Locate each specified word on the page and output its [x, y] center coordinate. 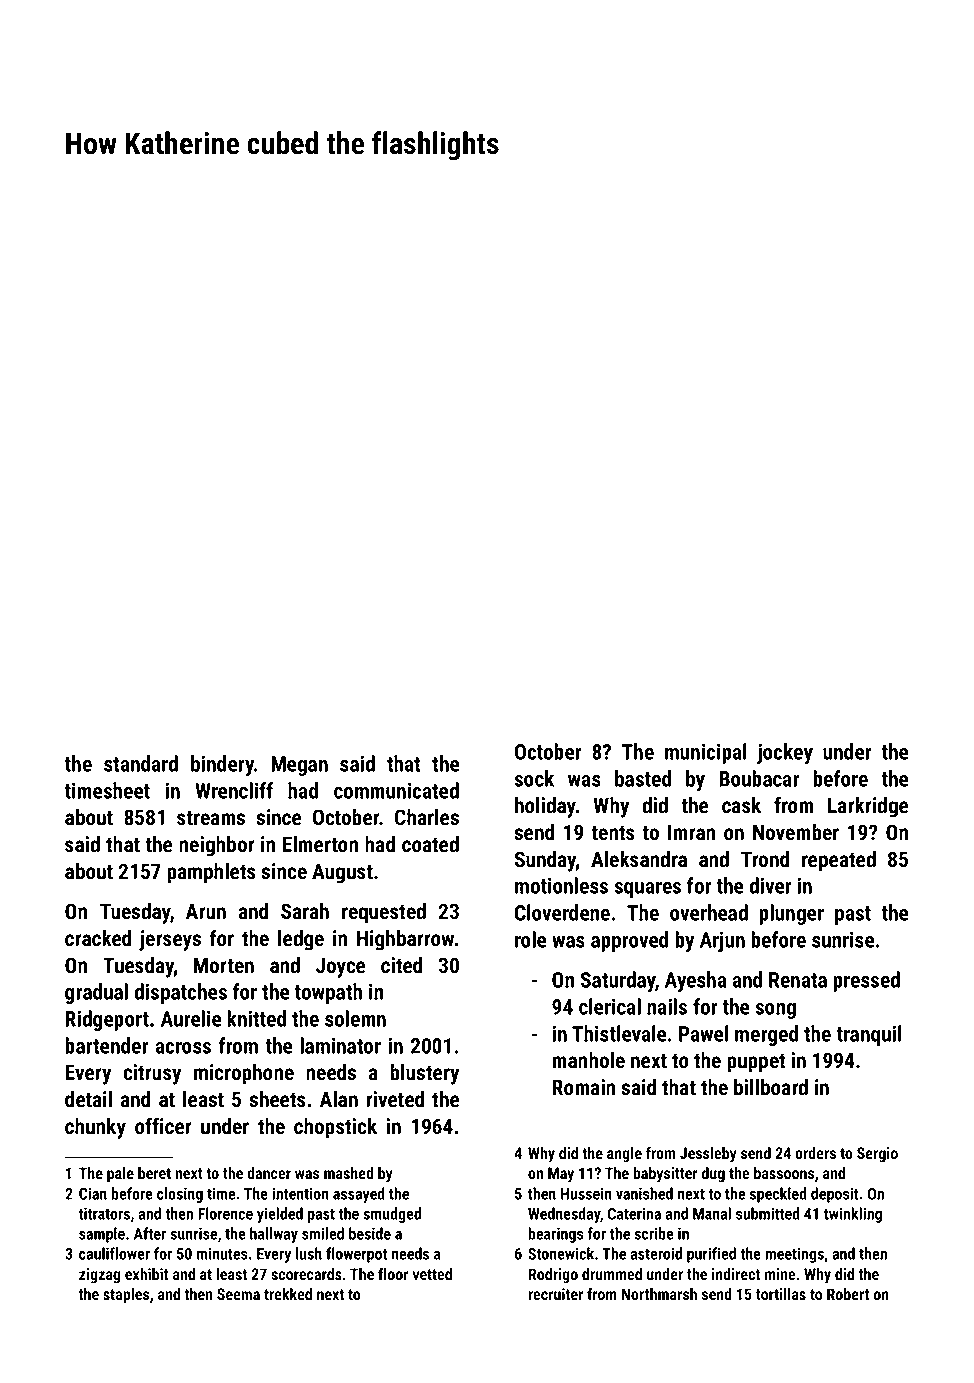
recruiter [555, 1294]
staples [126, 1296]
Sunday [545, 861]
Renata [798, 980]
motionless [561, 885]
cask [741, 805]
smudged [392, 1215]
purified [711, 1255]
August [342, 873]
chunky [95, 1128]
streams [211, 818]
